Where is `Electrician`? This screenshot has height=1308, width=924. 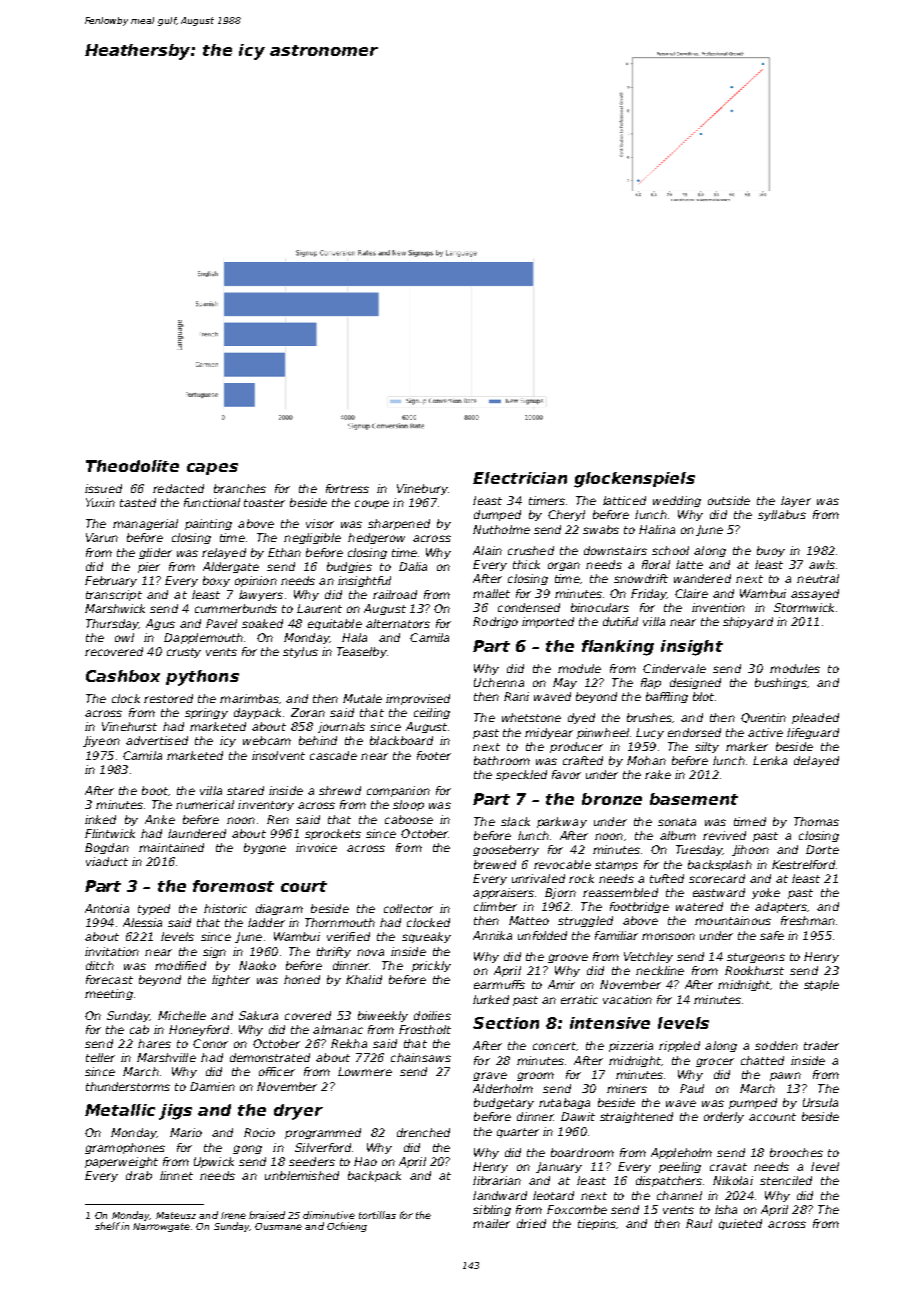
Electrician is located at coordinates (520, 478).
